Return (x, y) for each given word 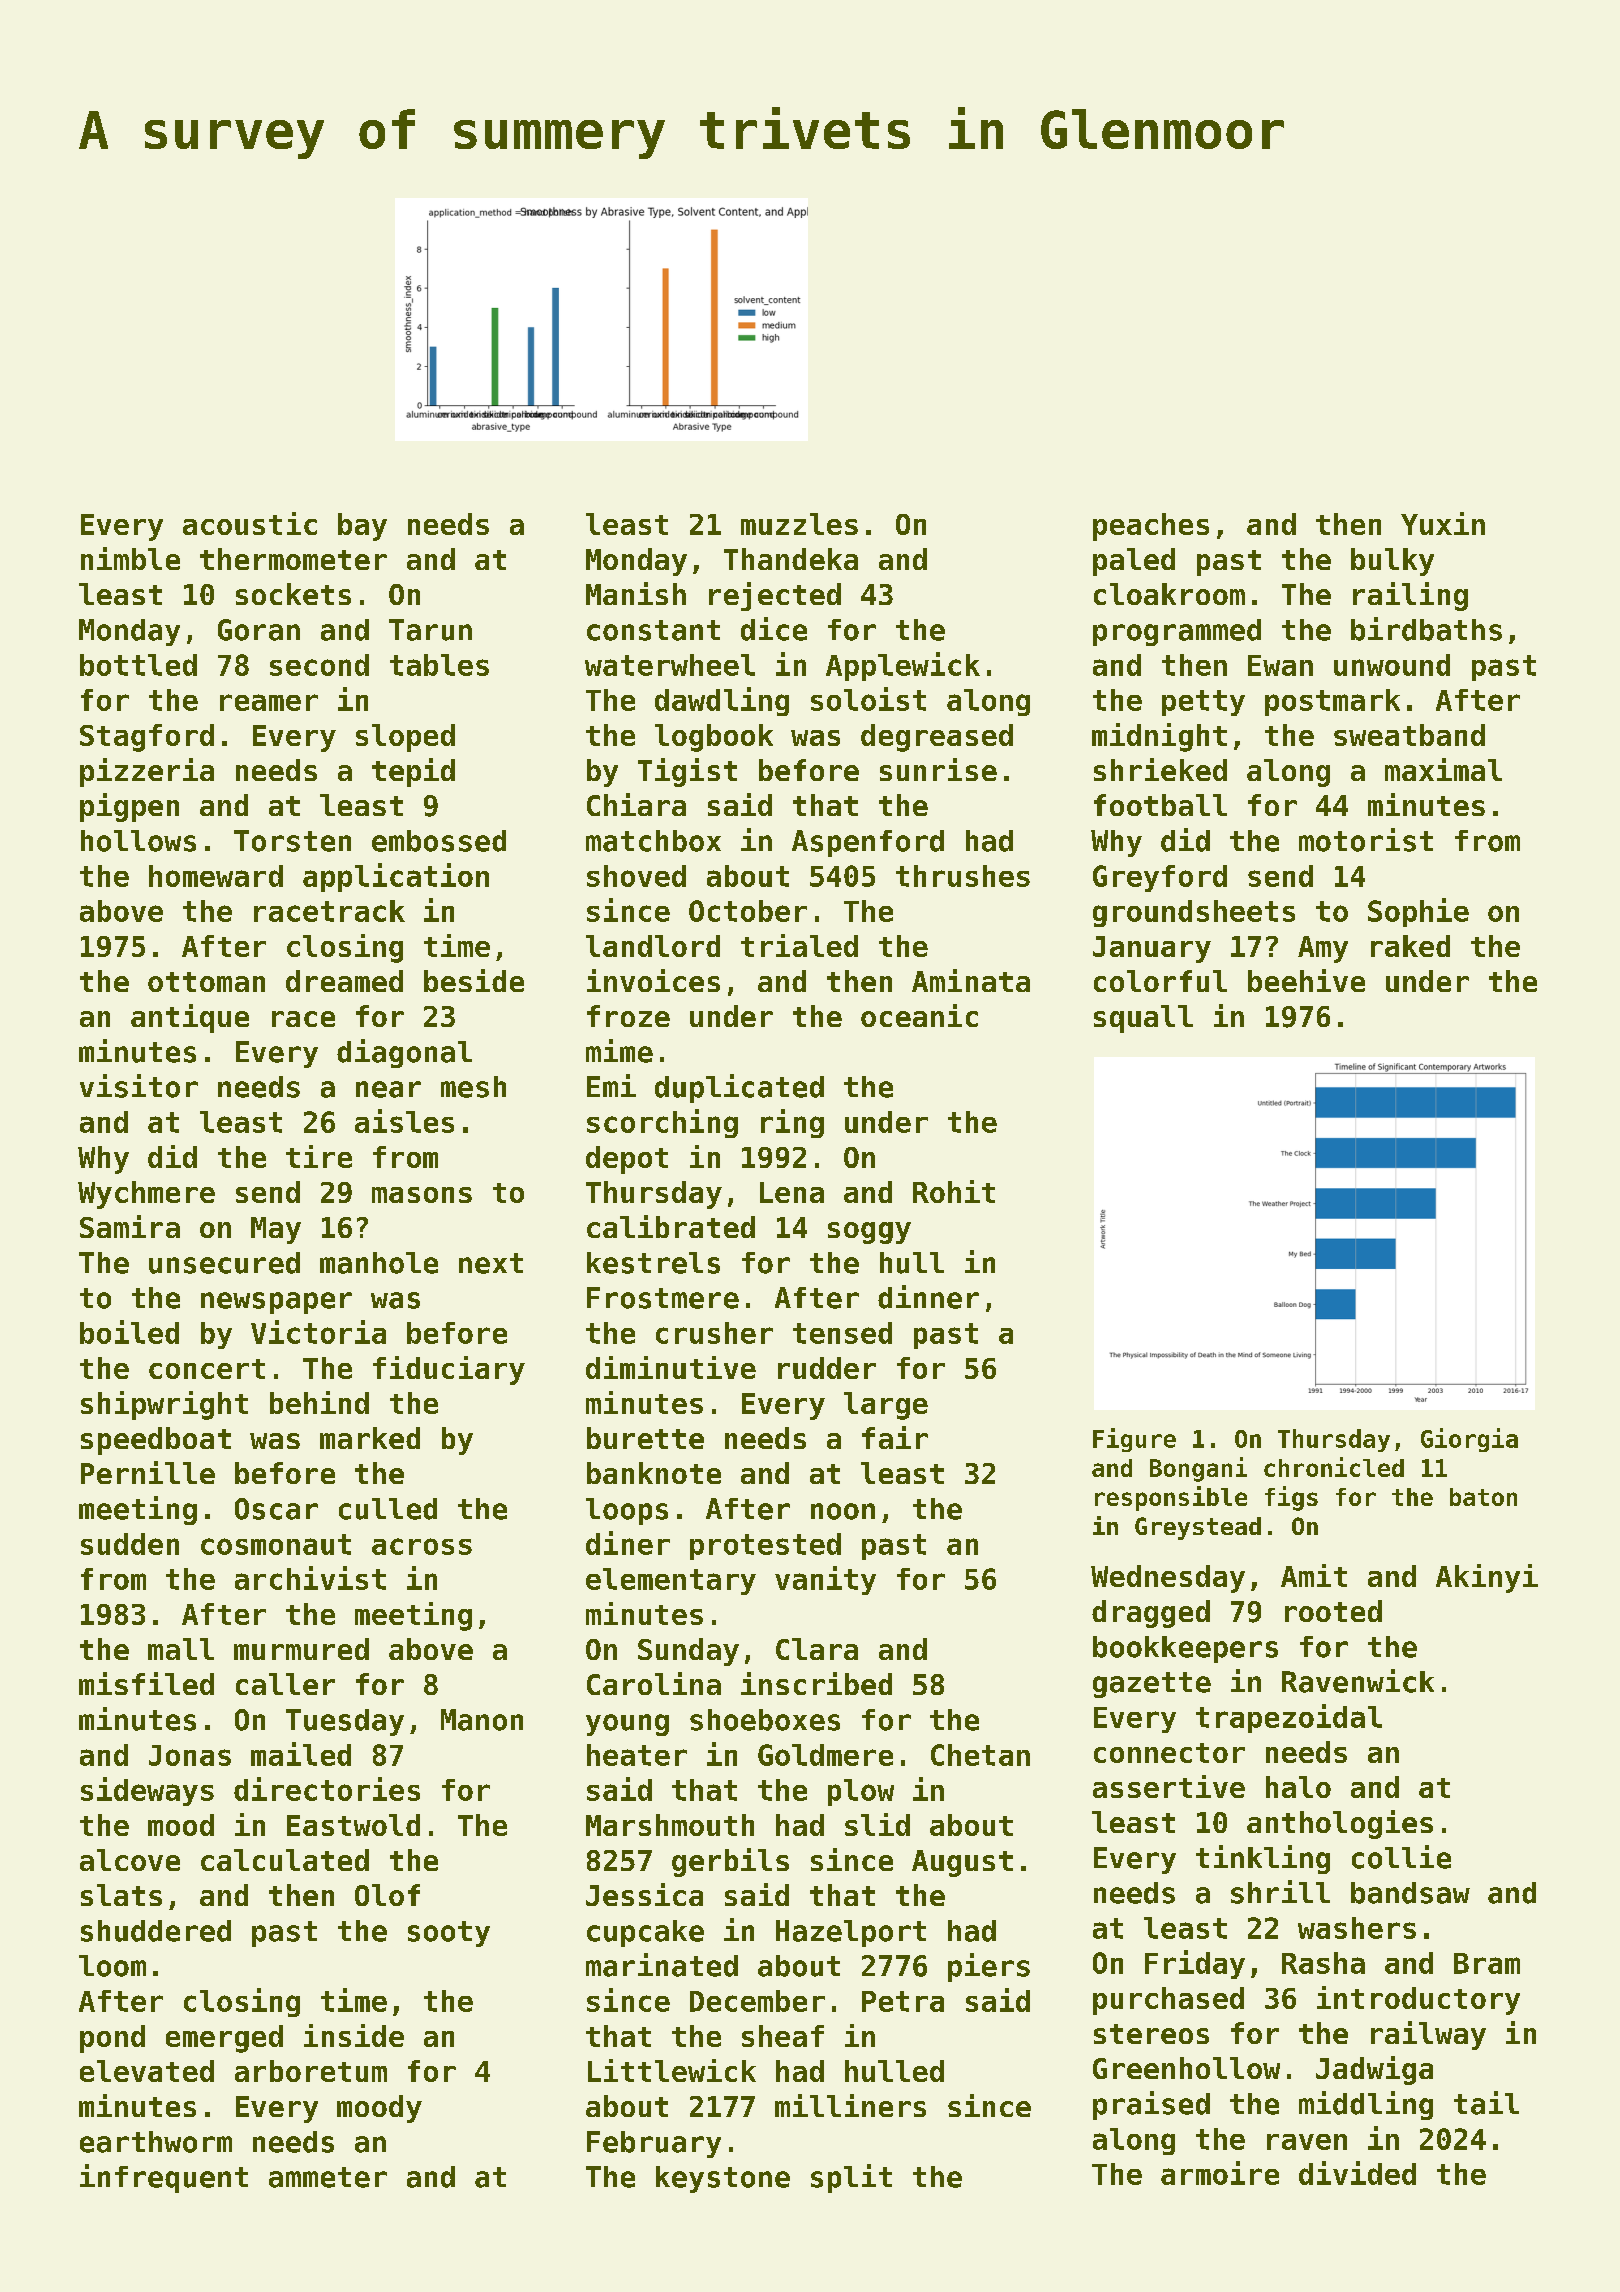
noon (843, 1511)
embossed (439, 841)
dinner (928, 1297)
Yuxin (1443, 523)
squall (1143, 1019)
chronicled (1334, 1467)
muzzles (799, 524)
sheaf (783, 2036)
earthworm (156, 2142)
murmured (301, 1649)
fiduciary (449, 1370)
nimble (130, 558)
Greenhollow (1186, 2068)
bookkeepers (1185, 1649)
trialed (799, 945)
